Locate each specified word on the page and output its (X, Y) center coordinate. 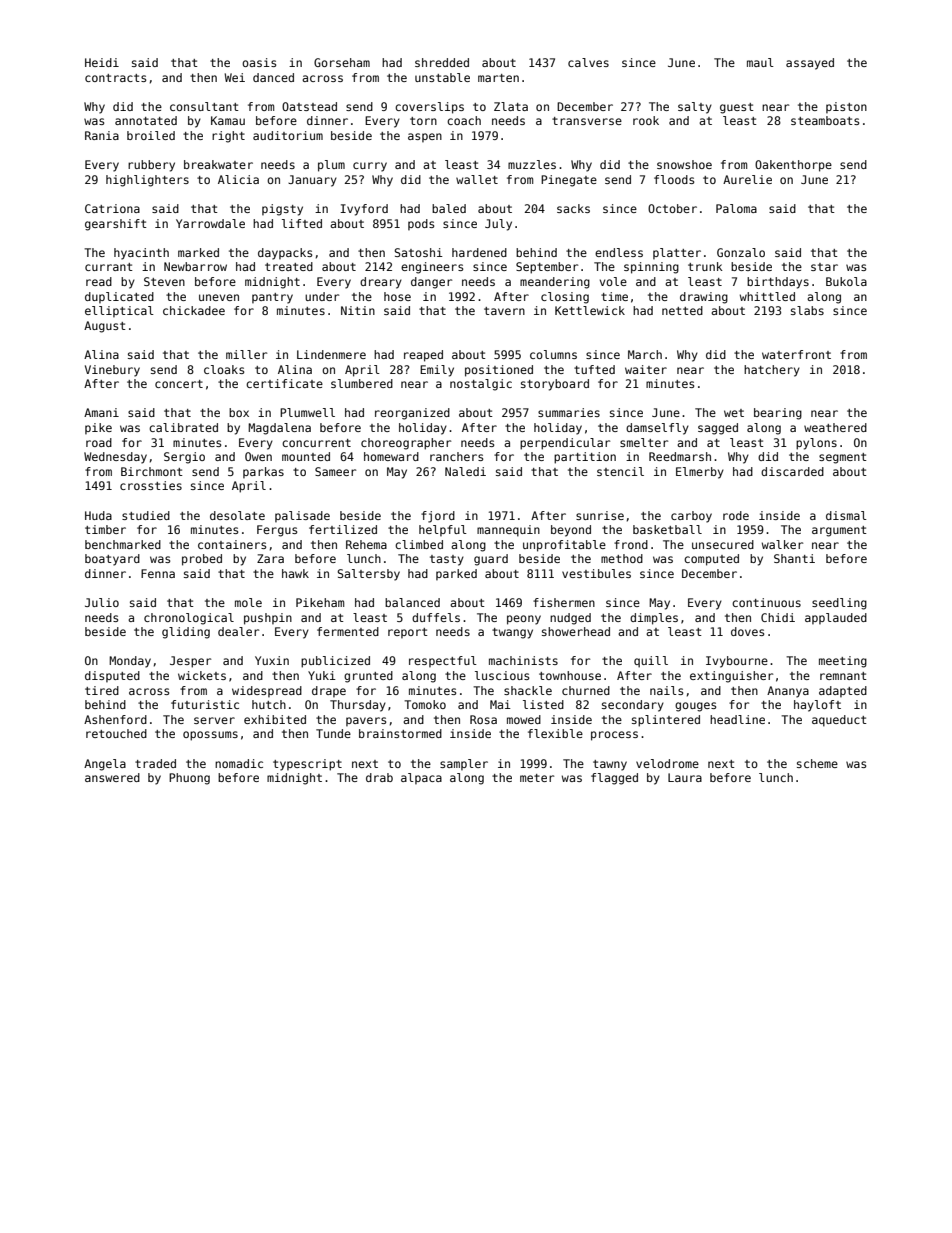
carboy (691, 517)
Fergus (277, 531)
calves (588, 62)
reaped (423, 356)
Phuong (189, 779)
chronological (189, 619)
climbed (419, 544)
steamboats (825, 120)
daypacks (285, 254)
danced (273, 77)
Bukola (846, 281)
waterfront (796, 354)
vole (613, 281)
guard (491, 560)
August (105, 327)
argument (839, 531)
